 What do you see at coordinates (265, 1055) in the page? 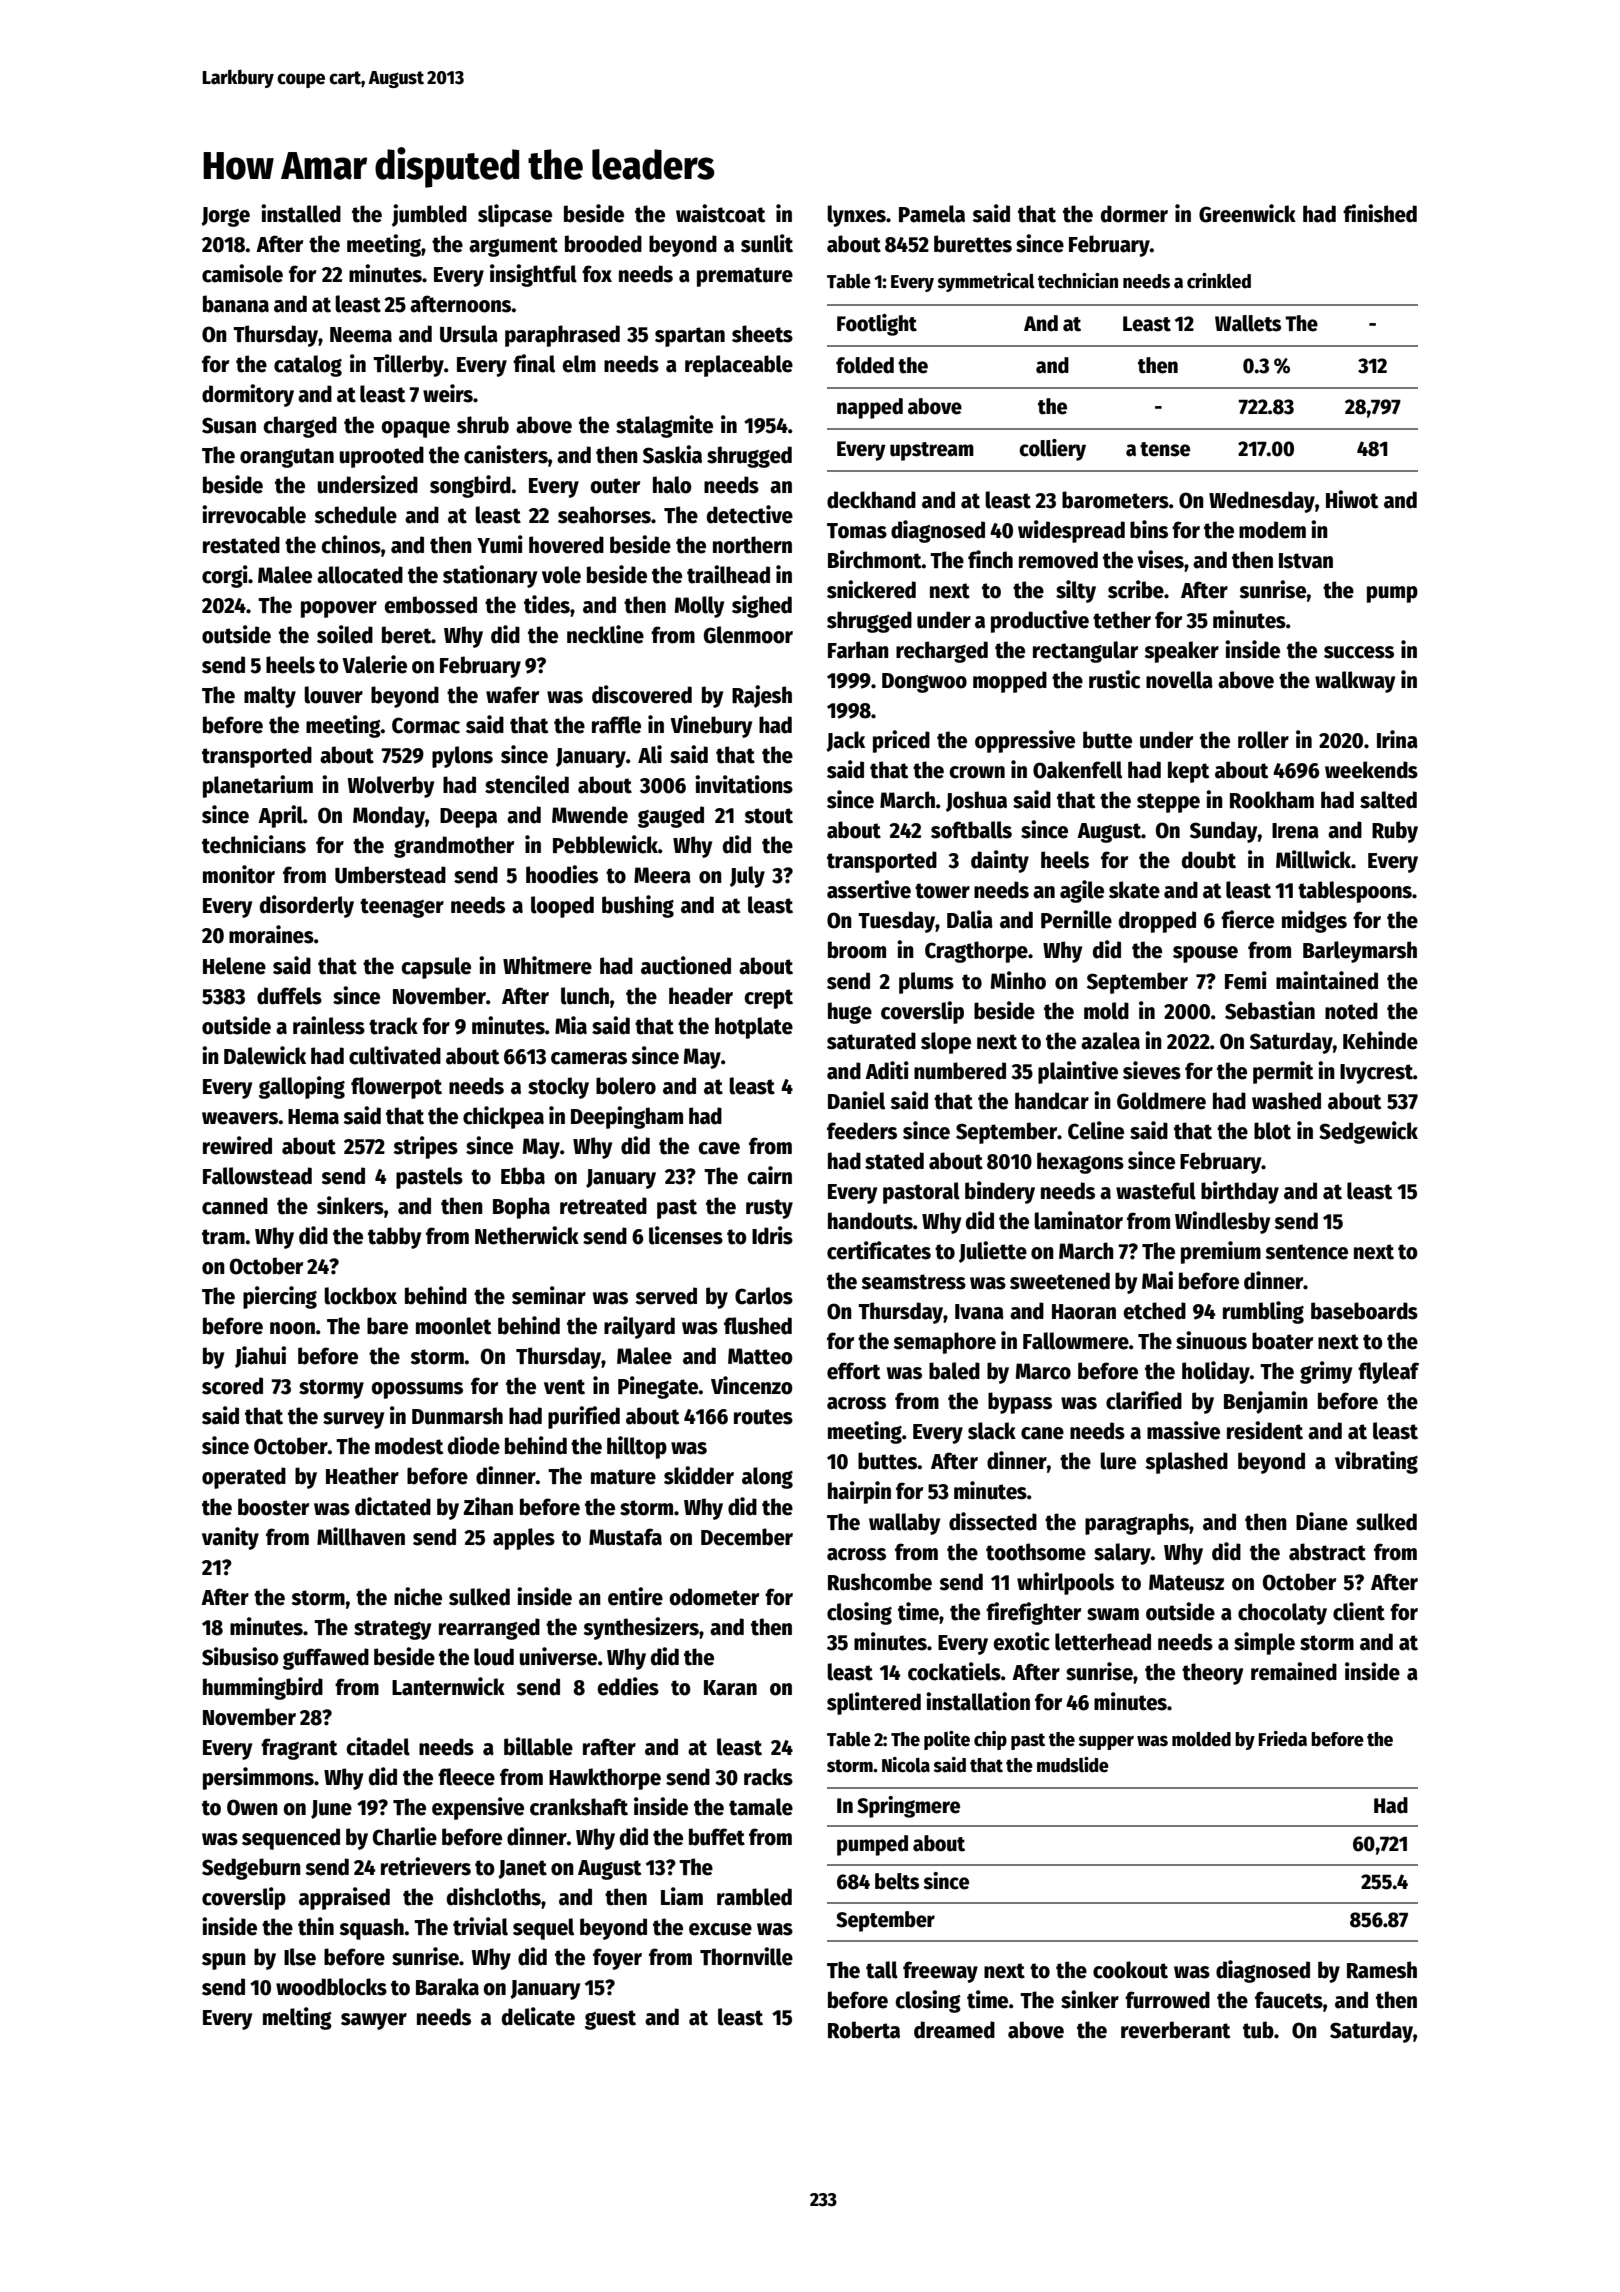
I see `Dalewick` at bounding box center [265, 1055].
